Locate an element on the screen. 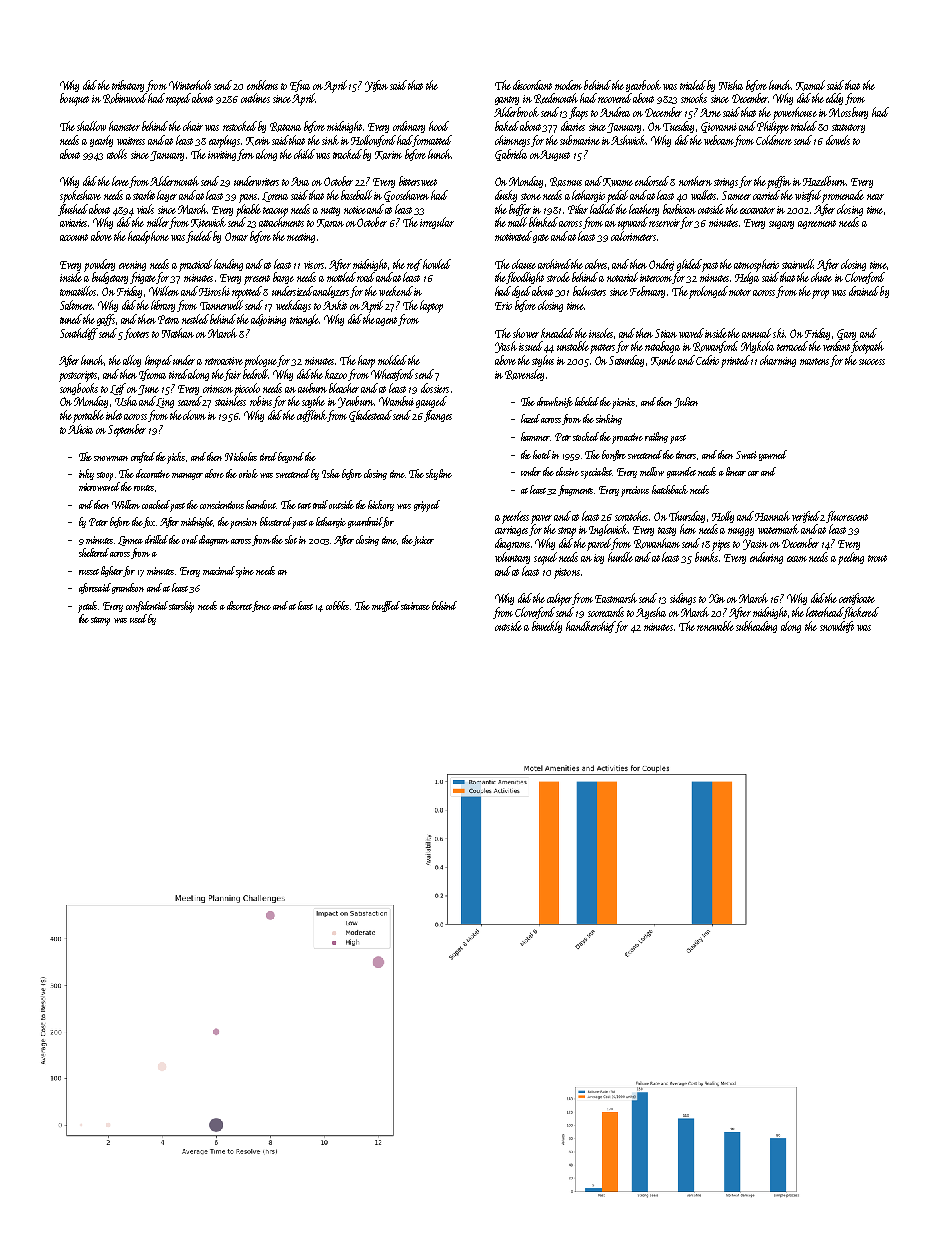 The height and width of the screenshot is (1233, 952). Kamal is located at coordinates (810, 85).
